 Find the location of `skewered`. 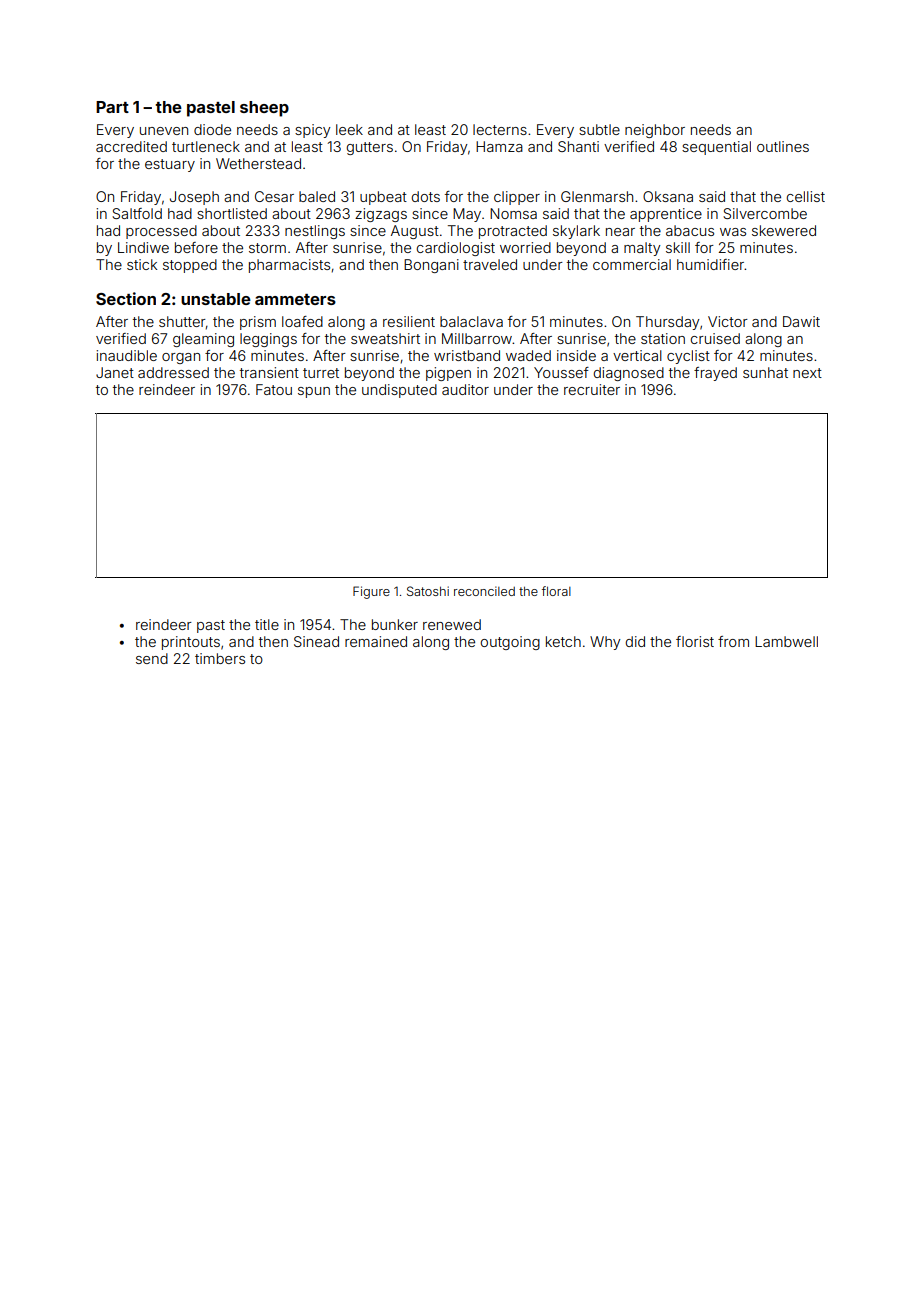

skewered is located at coordinates (784, 230).
